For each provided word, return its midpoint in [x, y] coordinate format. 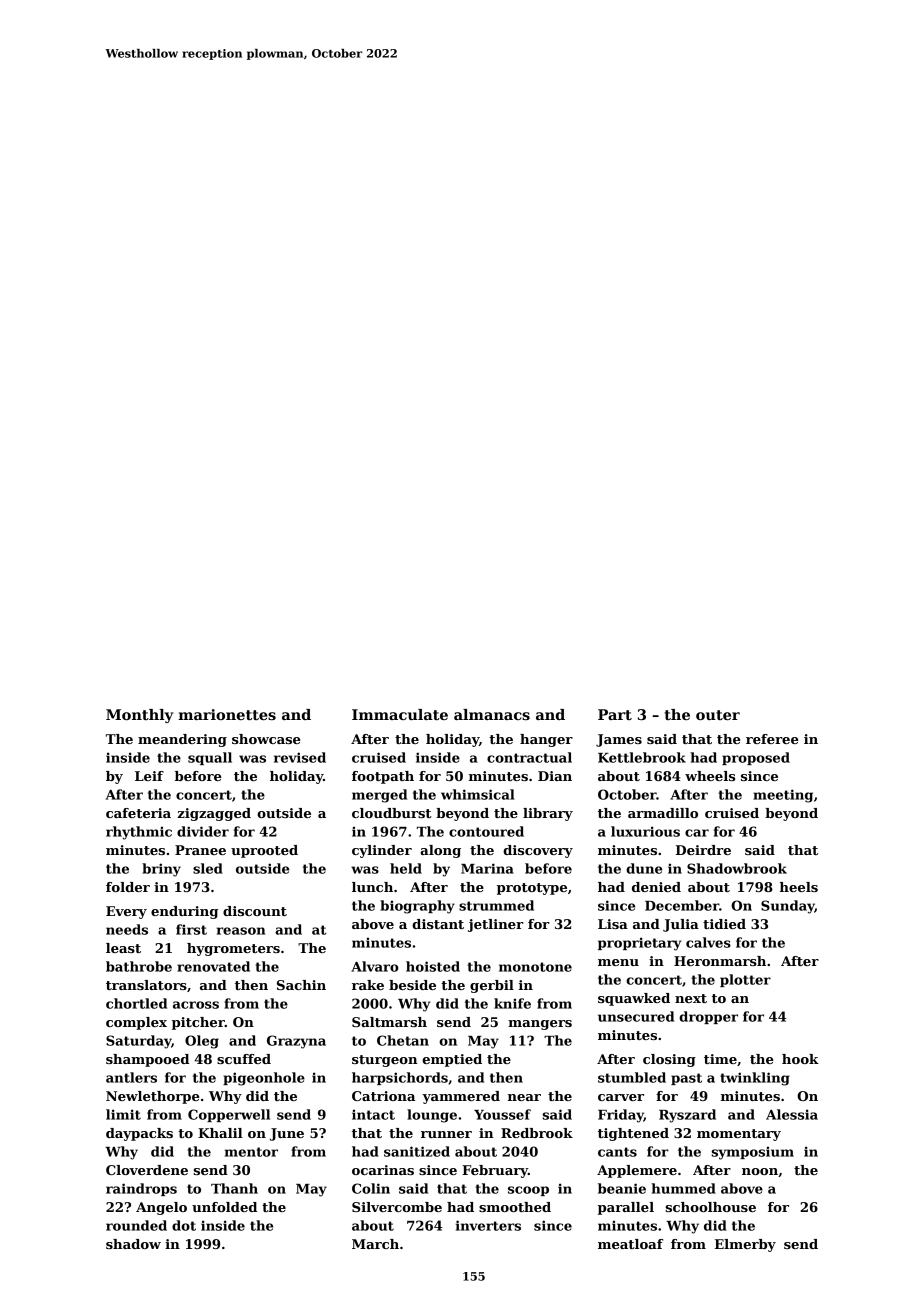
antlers [131, 1077]
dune [644, 868]
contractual [529, 757]
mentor [251, 1152]
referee [772, 739]
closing [669, 1060]
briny [161, 870]
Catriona [383, 1096]
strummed [496, 905]
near [524, 1097]
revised [300, 757]
